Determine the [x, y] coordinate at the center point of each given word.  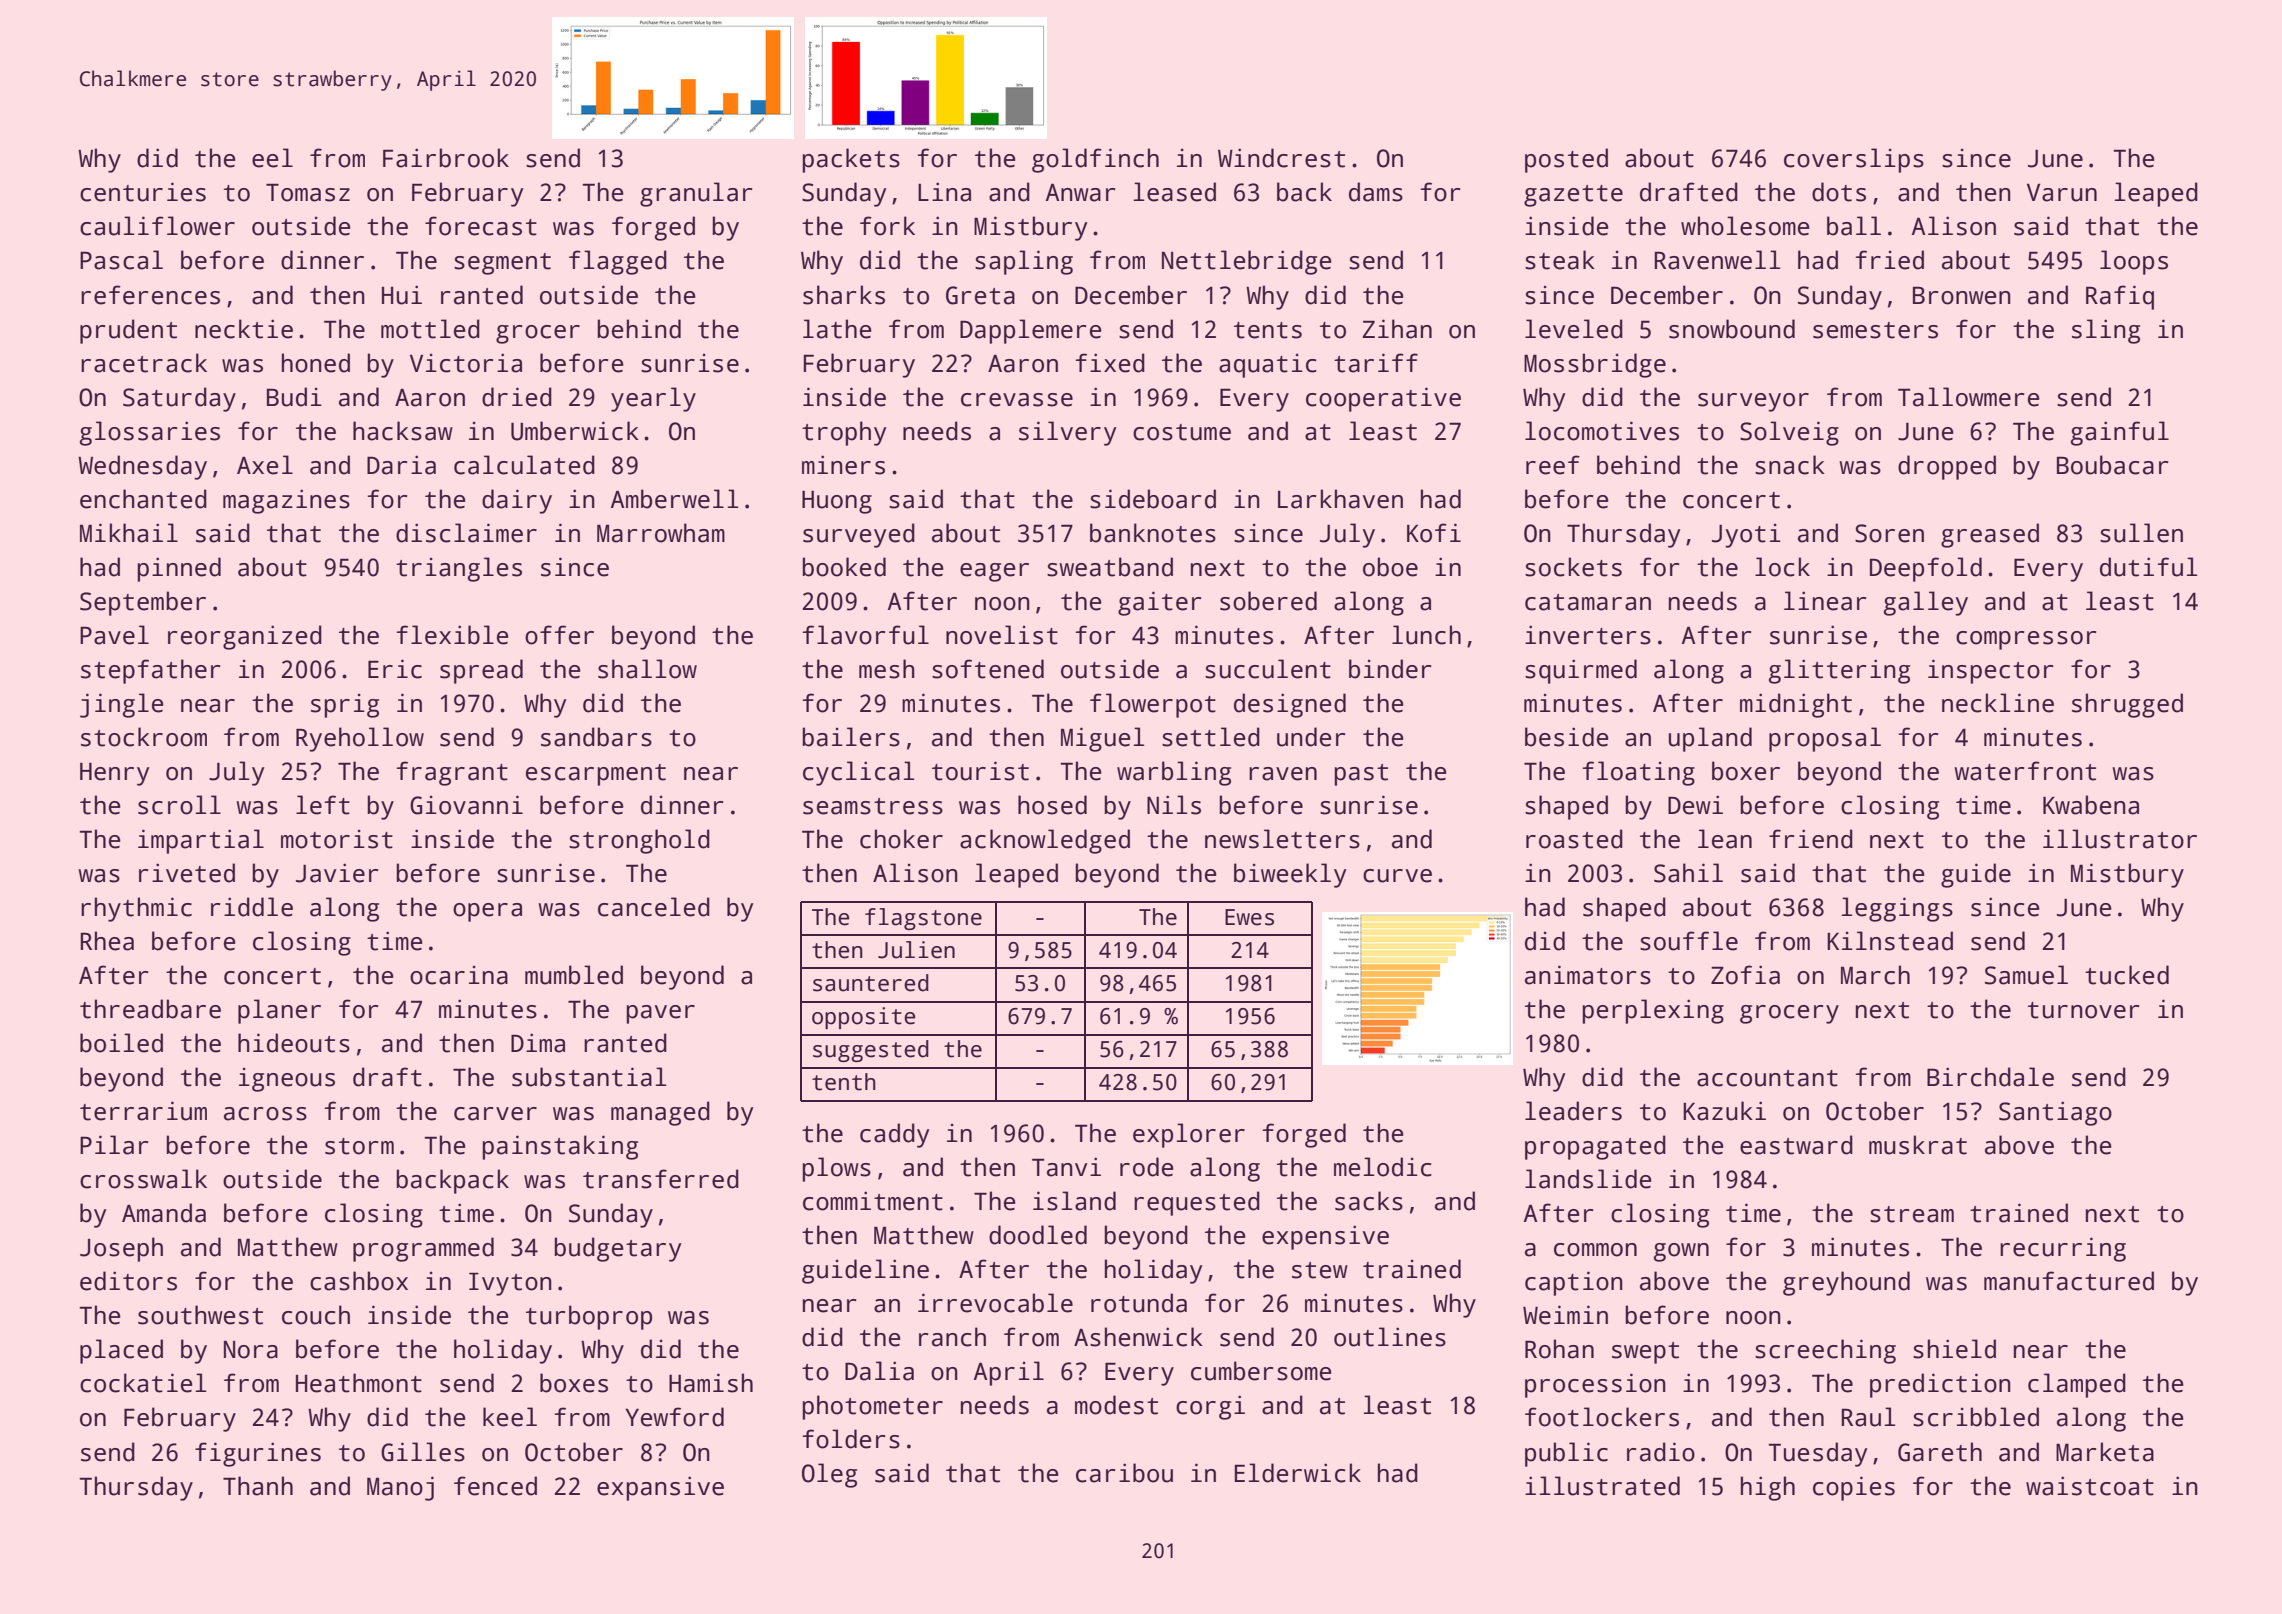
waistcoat [2090, 1486]
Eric [395, 669]
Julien [916, 950]
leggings [1897, 909]
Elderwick [1298, 1473]
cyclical [859, 773]
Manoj [400, 1488]
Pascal [121, 260]
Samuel [2026, 975]
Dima [538, 1043]
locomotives [1602, 431]
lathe [837, 329]
